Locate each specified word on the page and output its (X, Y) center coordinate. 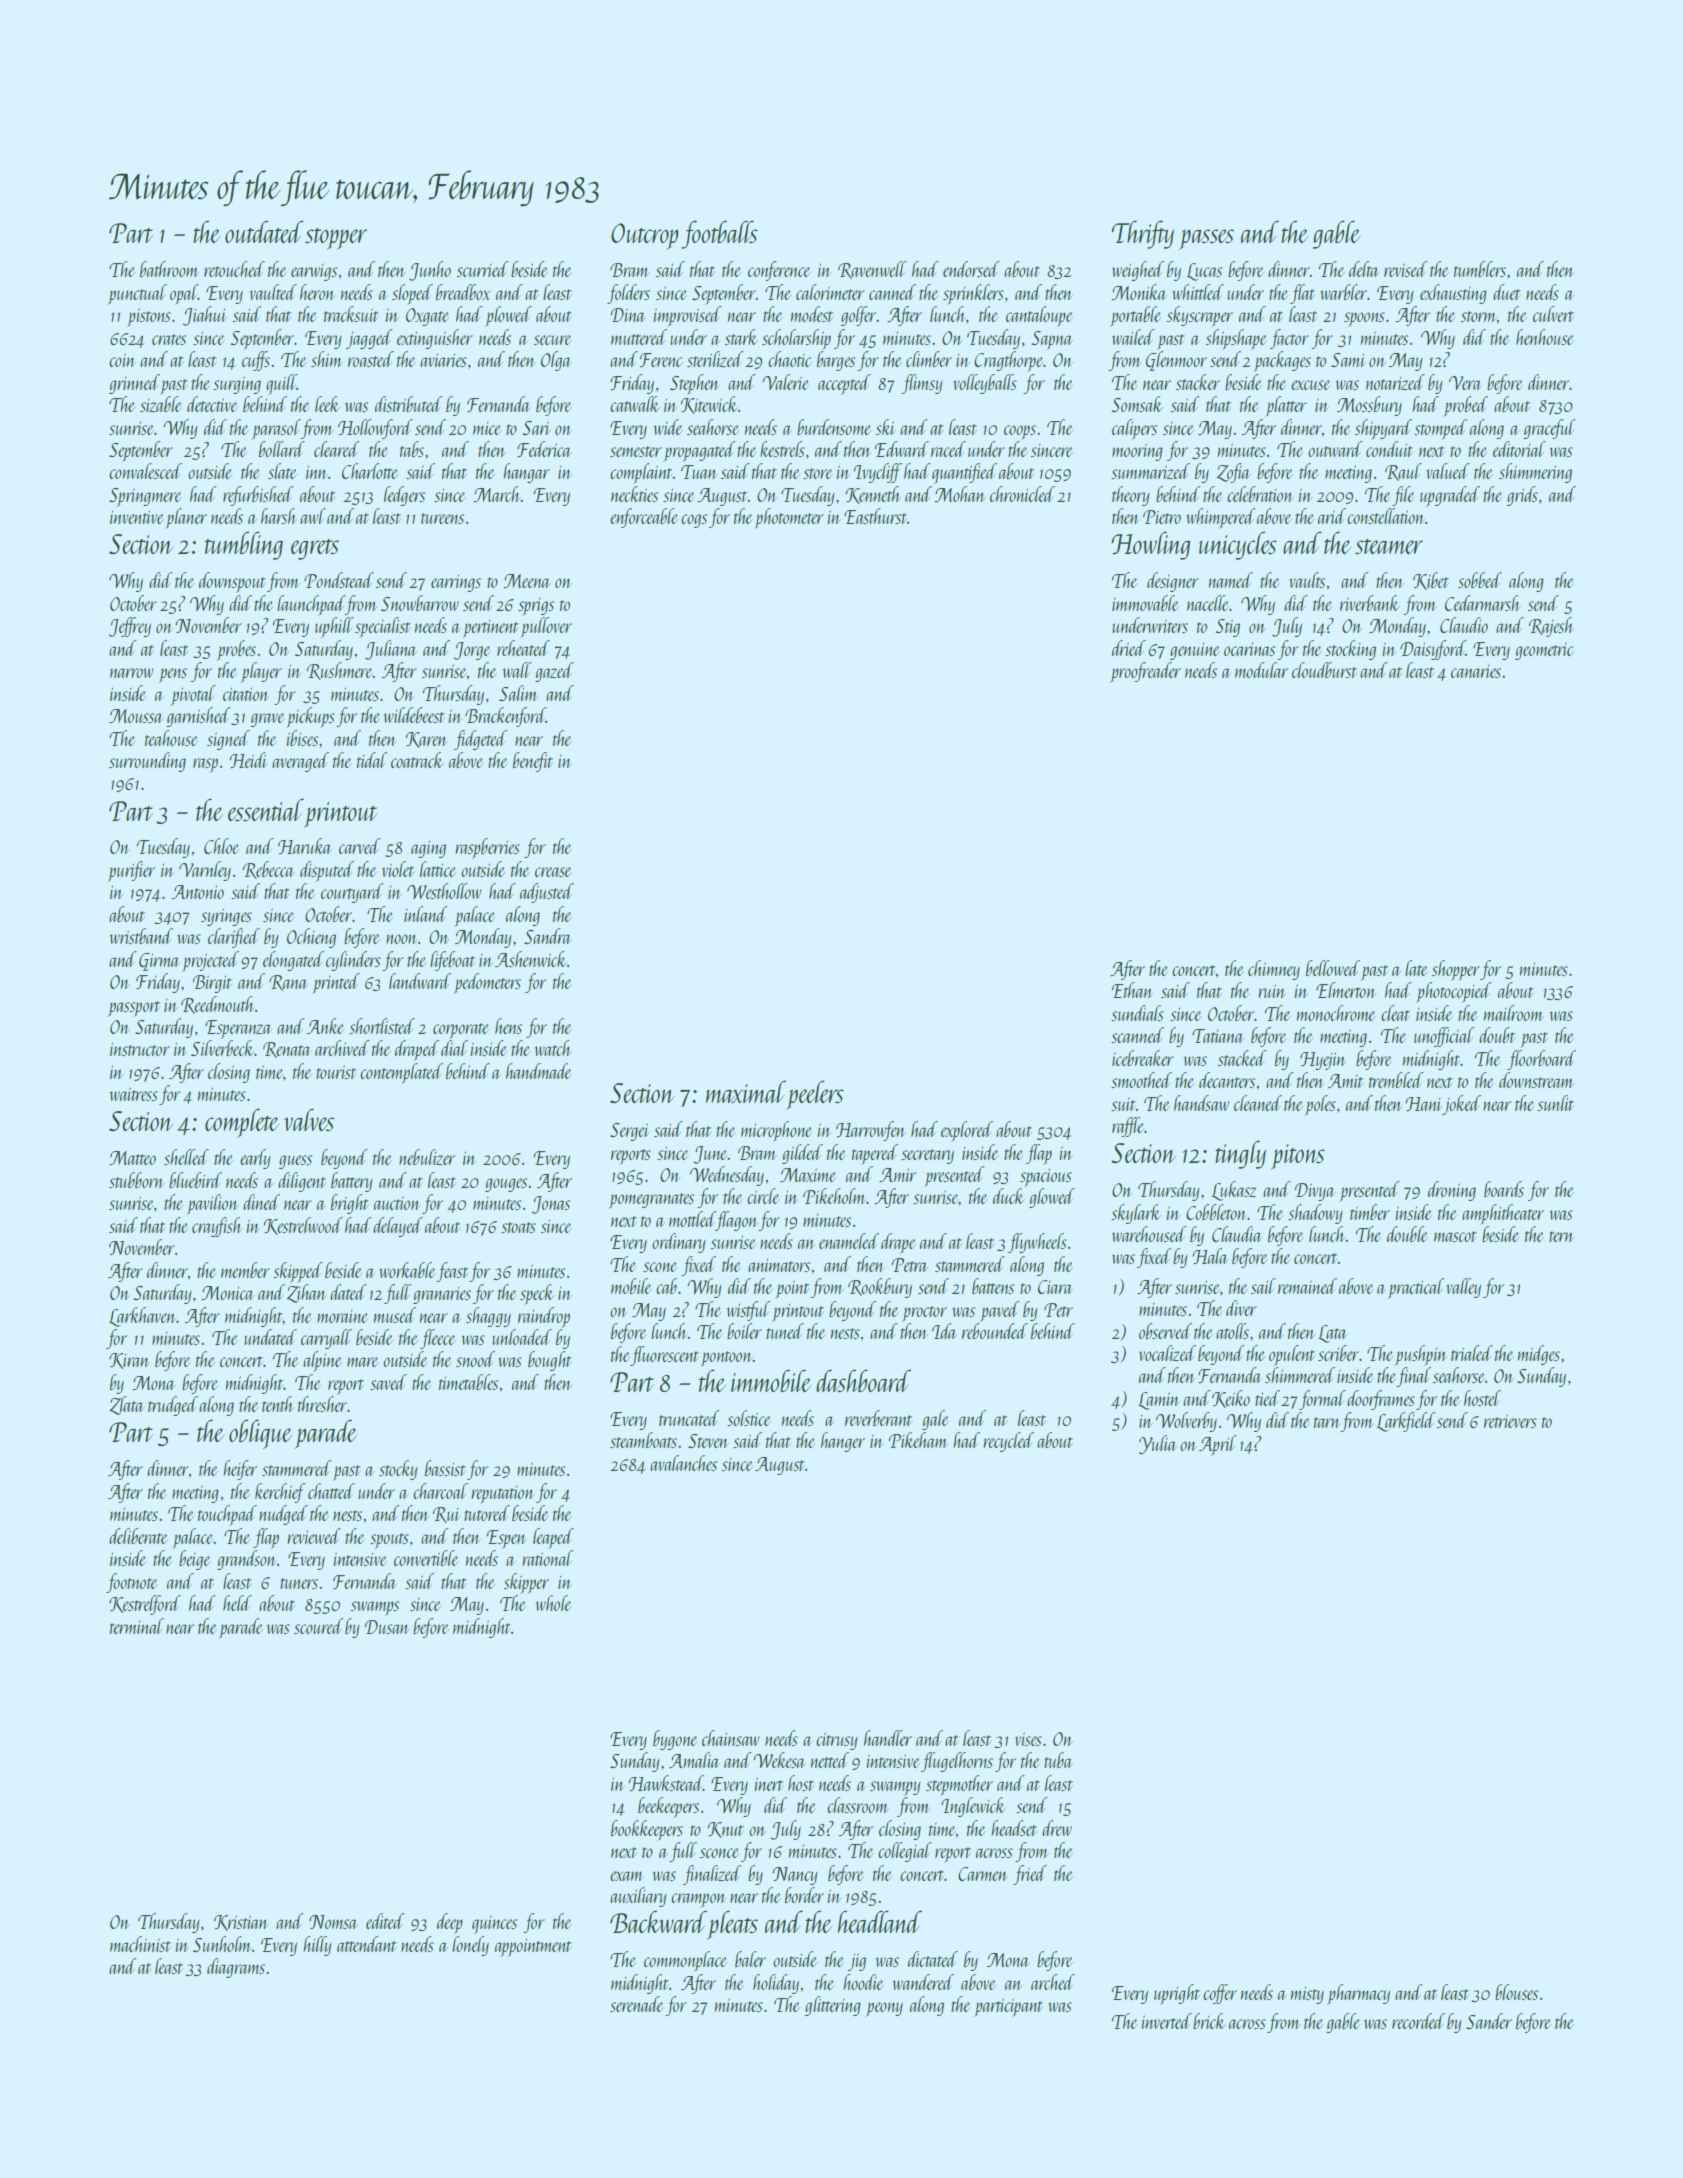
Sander (1489, 2021)
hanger (843, 1442)
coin (122, 360)
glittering (833, 2006)
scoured (319, 1626)
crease (553, 872)
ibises (302, 738)
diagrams (236, 1968)
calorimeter (830, 292)
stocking (1350, 650)
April (1218, 1445)
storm (1479, 316)
